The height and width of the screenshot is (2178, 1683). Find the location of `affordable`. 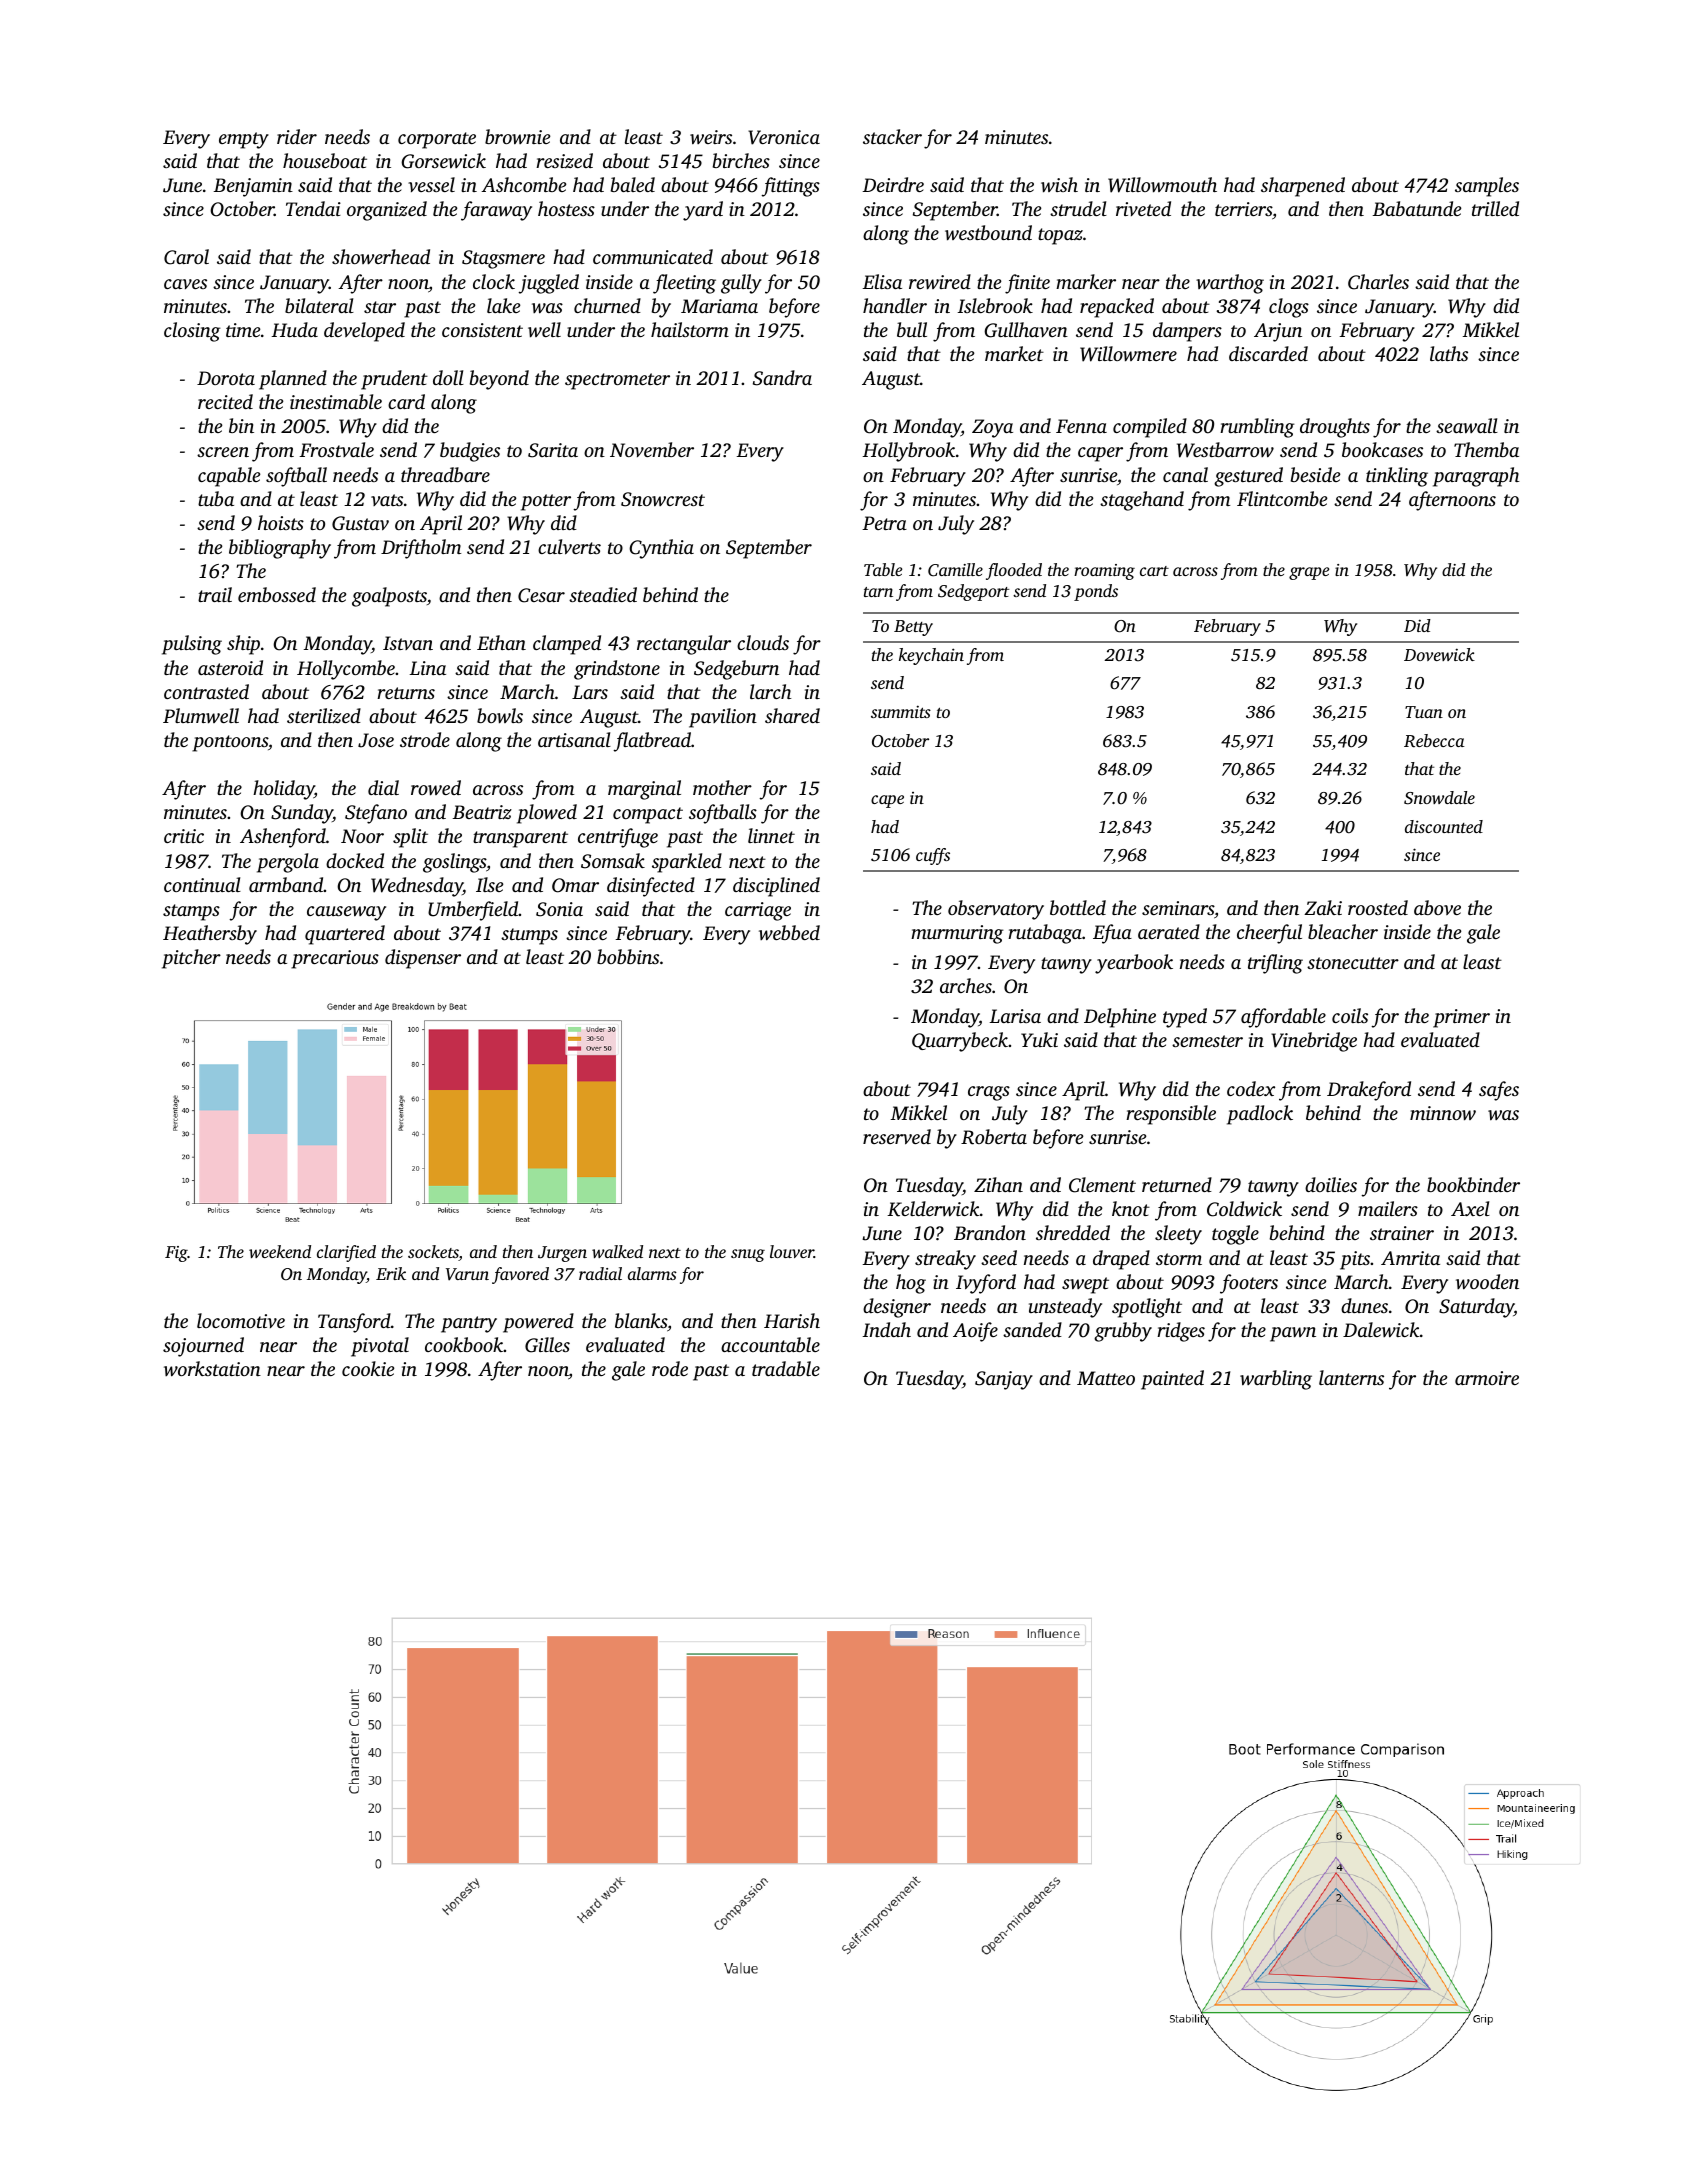

affordable is located at coordinates (1283, 1018).
